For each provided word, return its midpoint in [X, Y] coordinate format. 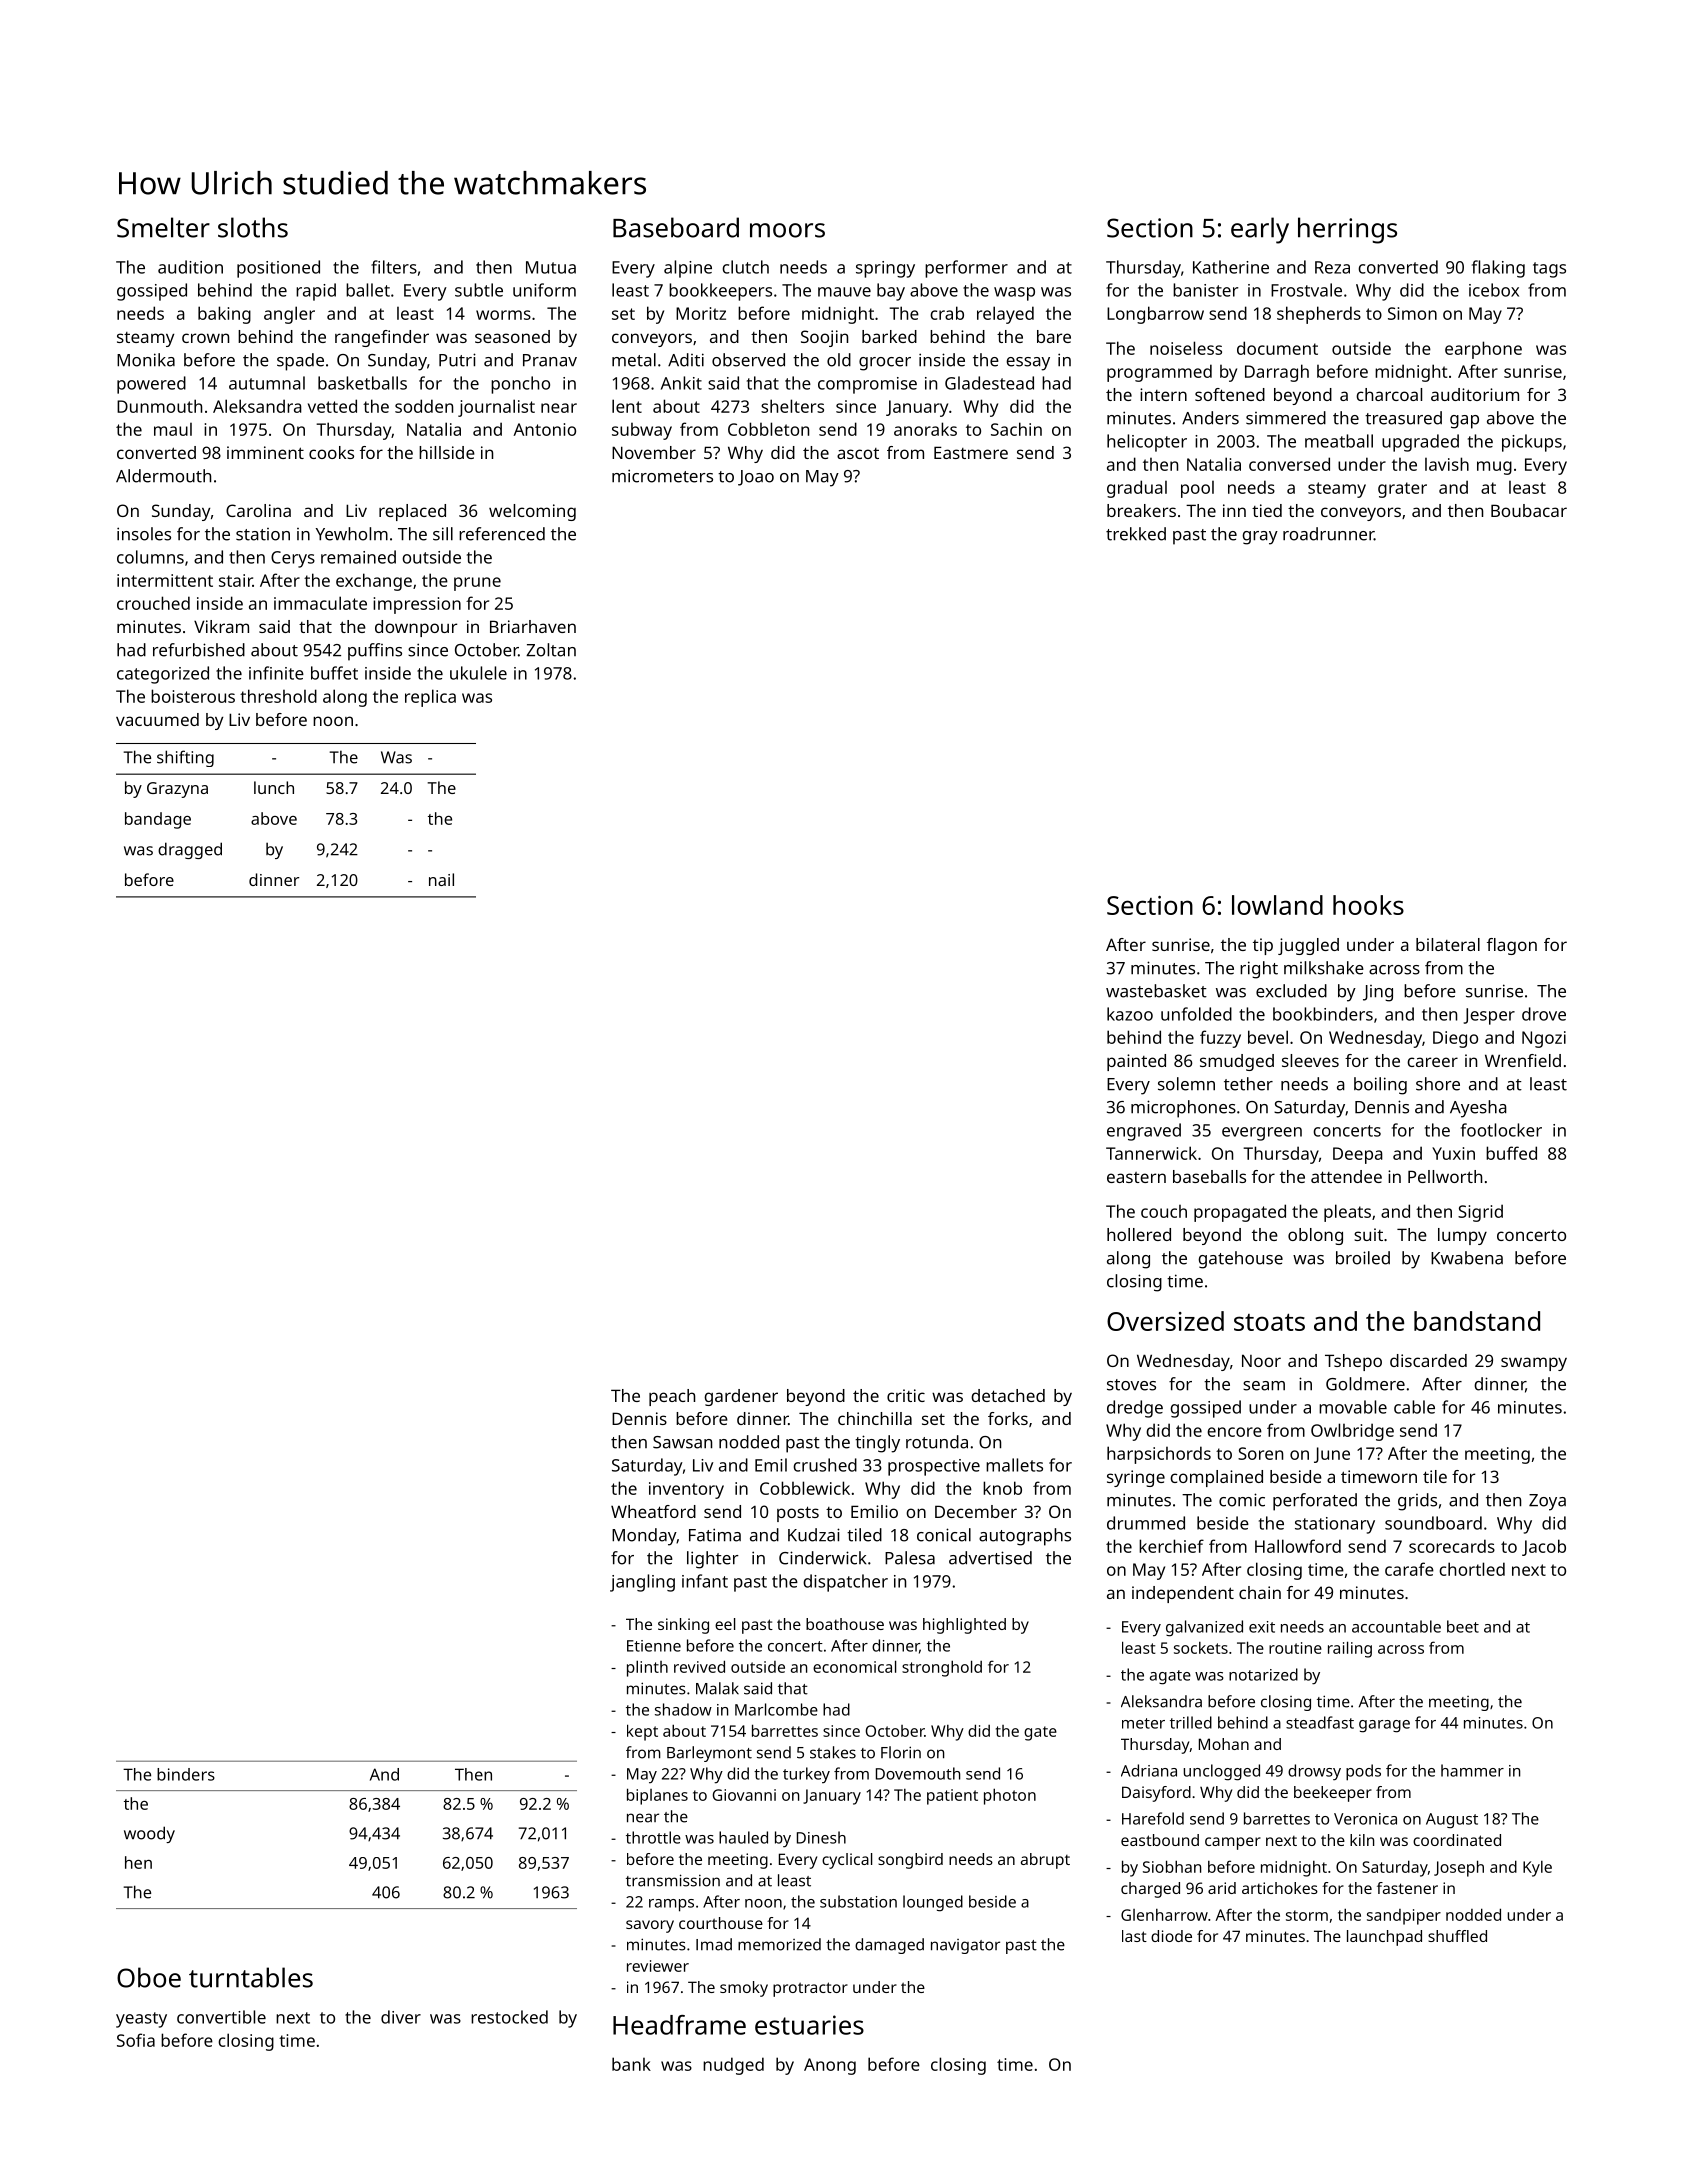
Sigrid [1480, 1213]
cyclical [847, 1861]
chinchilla [875, 1418]
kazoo [1130, 1014]
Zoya [1547, 1502]
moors [787, 230]
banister [1205, 290]
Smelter [163, 227]
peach [672, 1397]
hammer [1472, 1770]
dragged [190, 850]
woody [149, 1834]
